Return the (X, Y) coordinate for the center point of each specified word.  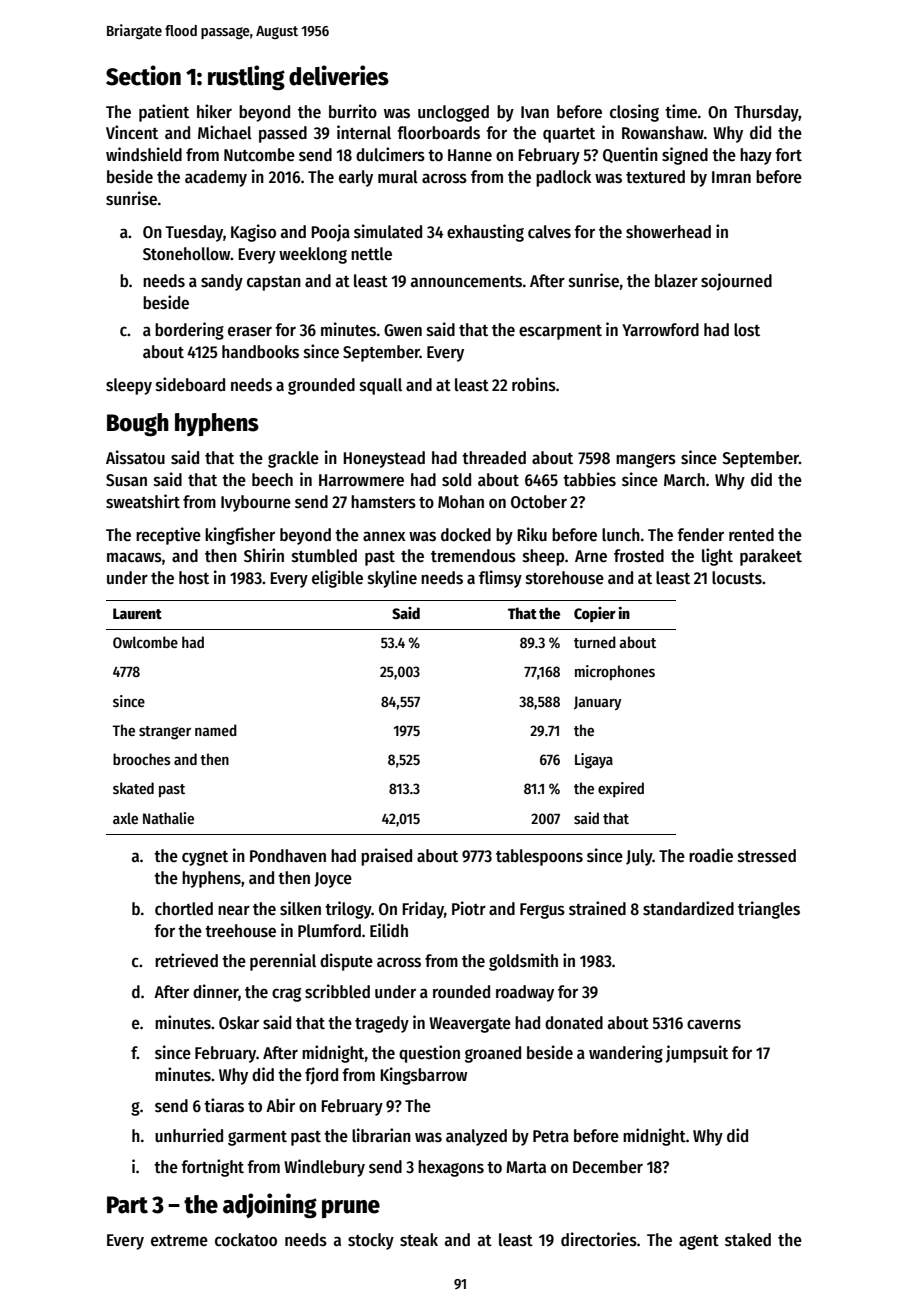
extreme (179, 1241)
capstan (274, 283)
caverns (714, 1024)
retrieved (186, 960)
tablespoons (539, 857)
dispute (346, 962)
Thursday (766, 113)
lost (747, 330)
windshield (144, 154)
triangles (769, 910)
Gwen (403, 330)
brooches (142, 759)
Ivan (535, 112)
